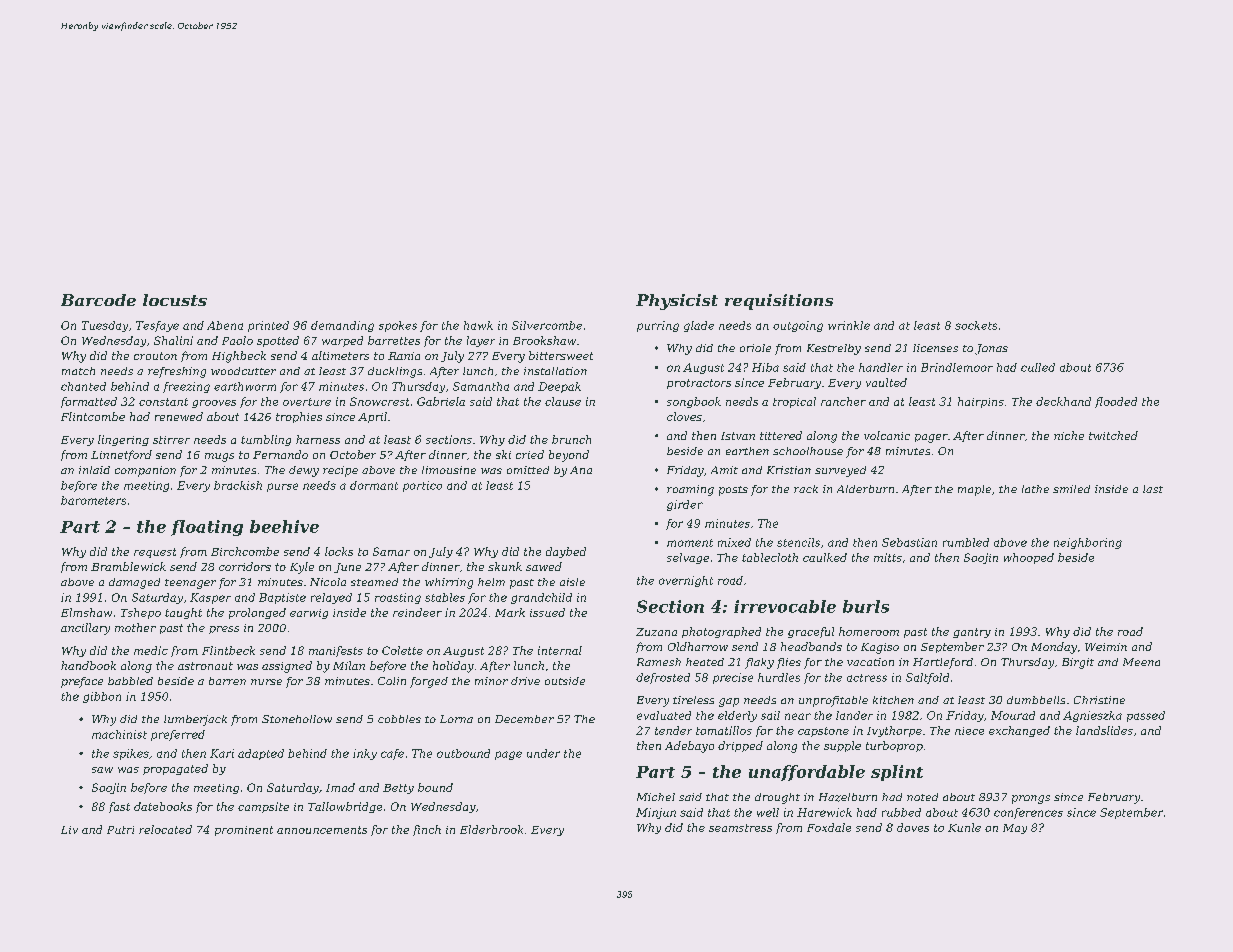 This image has height=952, width=1233. Describe the element at coordinates (690, 490) in the image. I see `roaming` at that location.
